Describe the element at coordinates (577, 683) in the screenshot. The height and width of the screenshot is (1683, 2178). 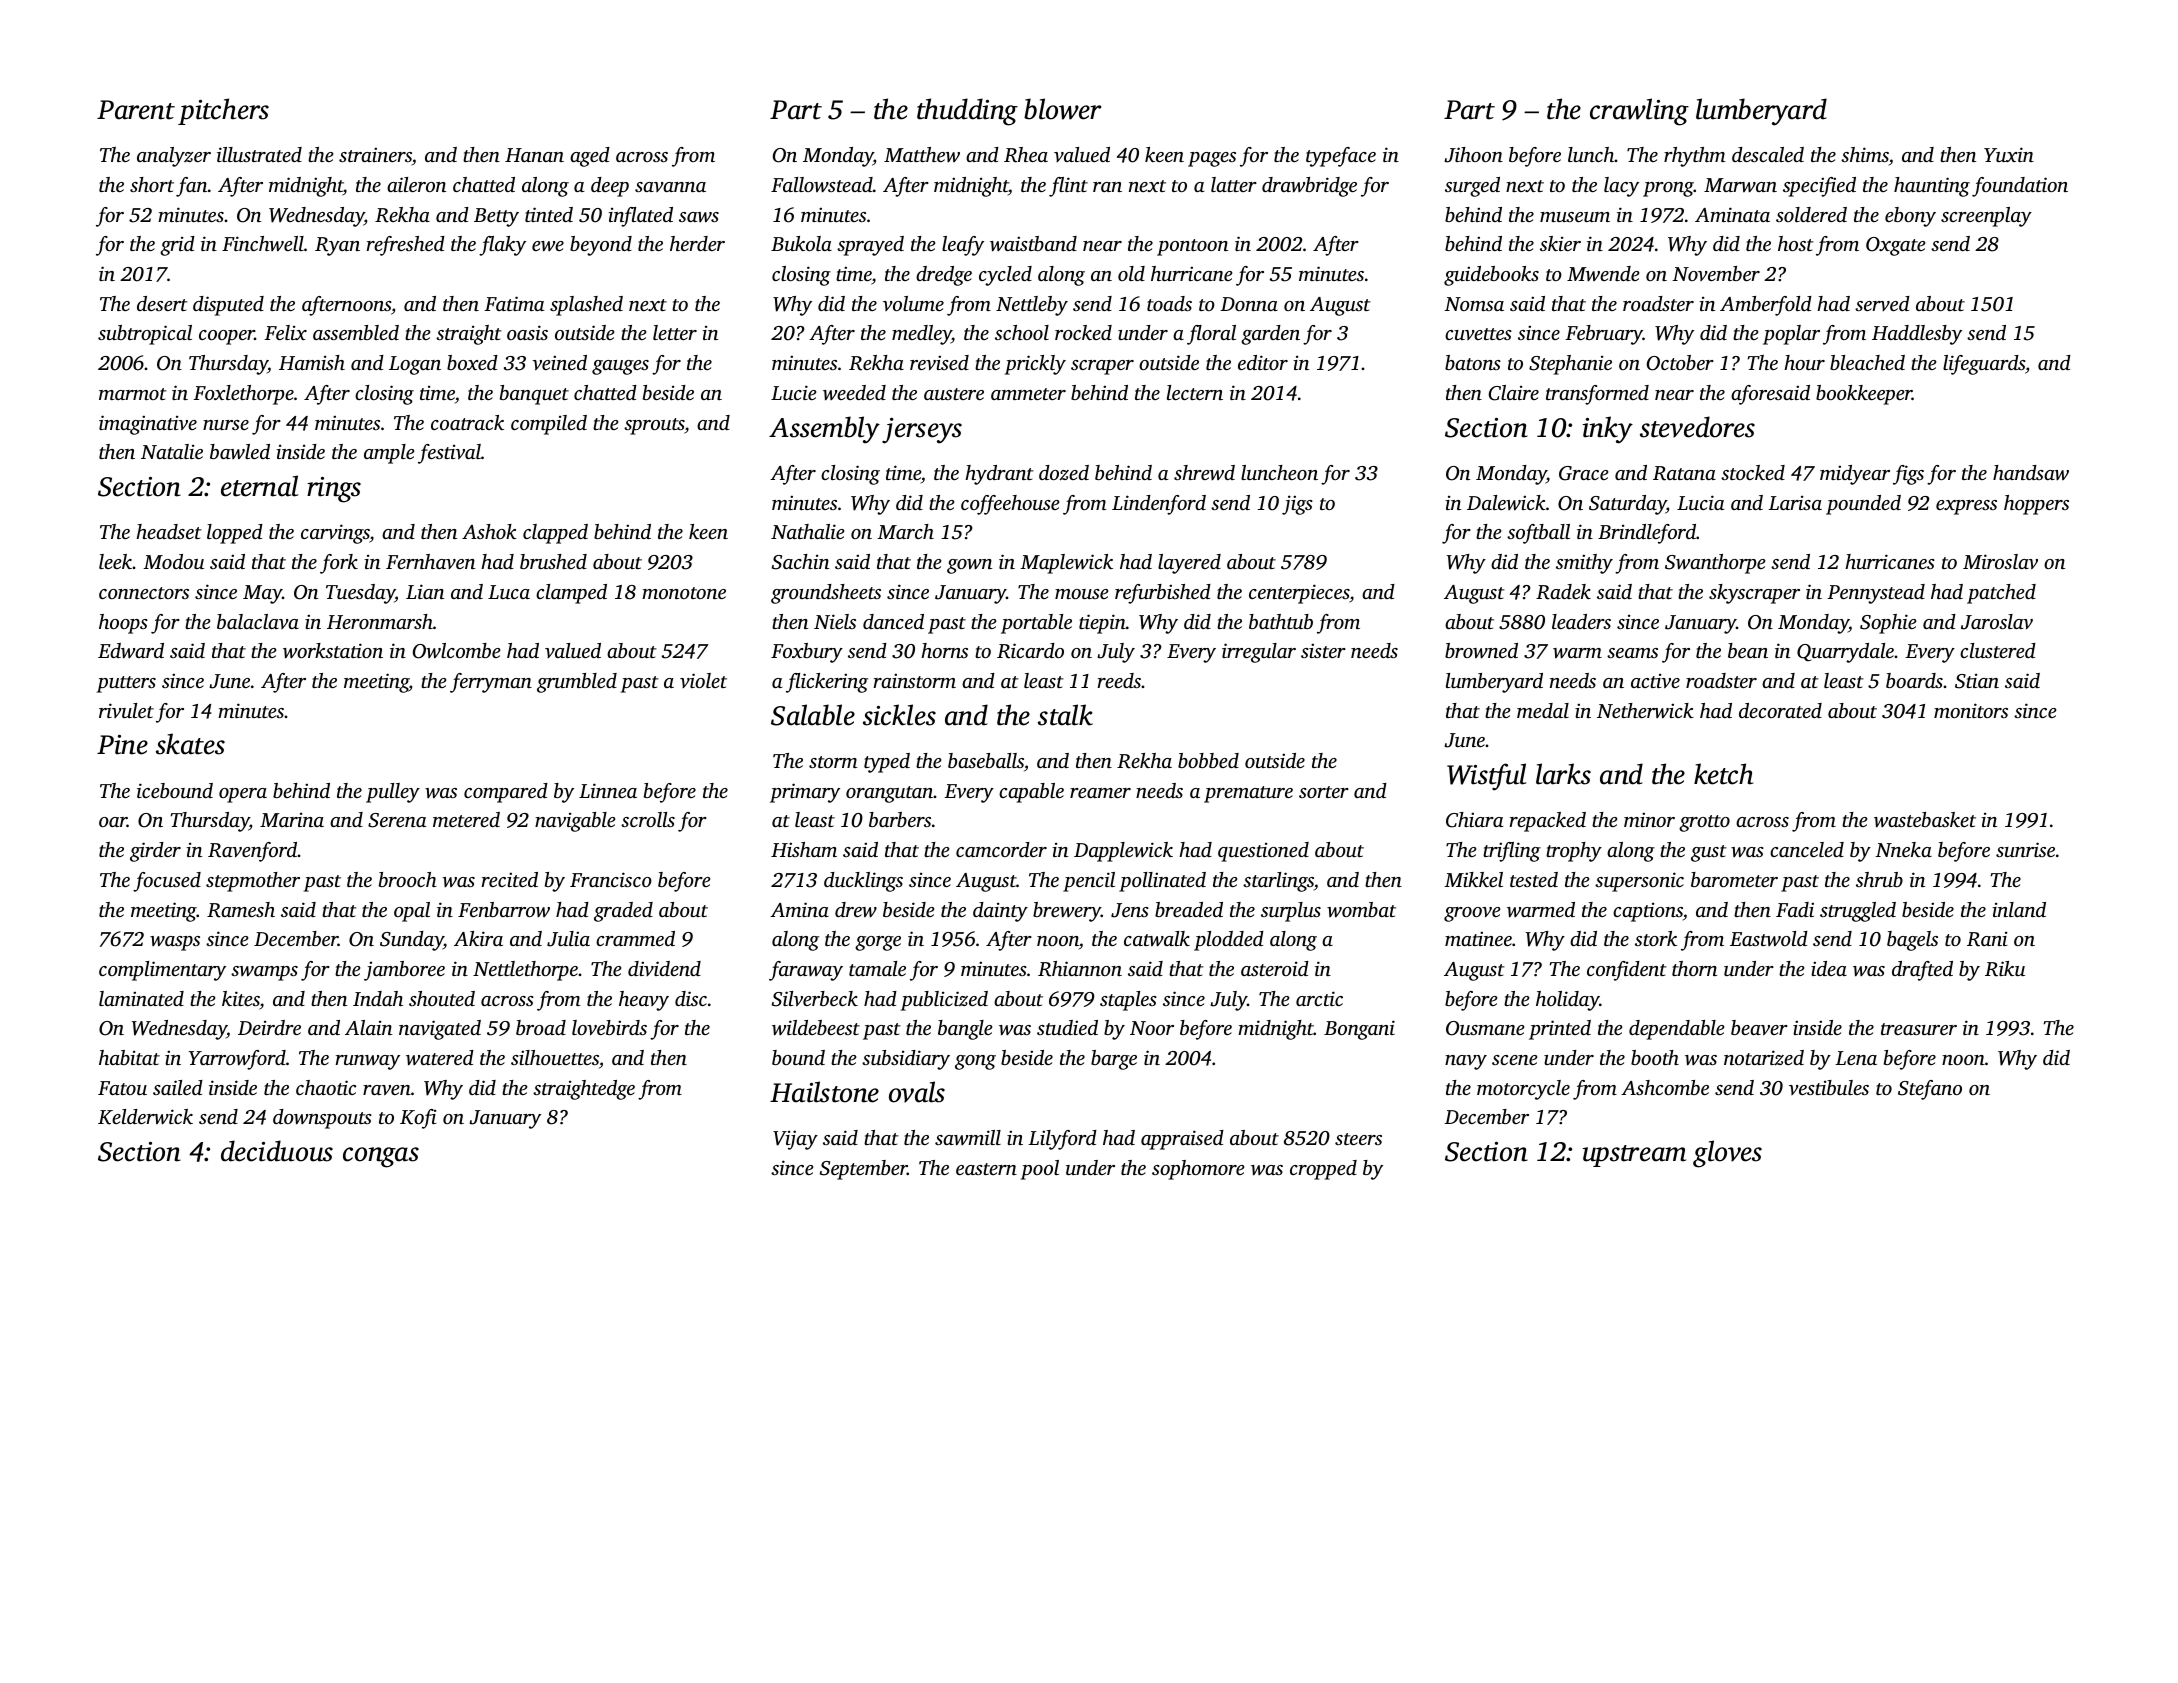
I see `grumbled` at that location.
